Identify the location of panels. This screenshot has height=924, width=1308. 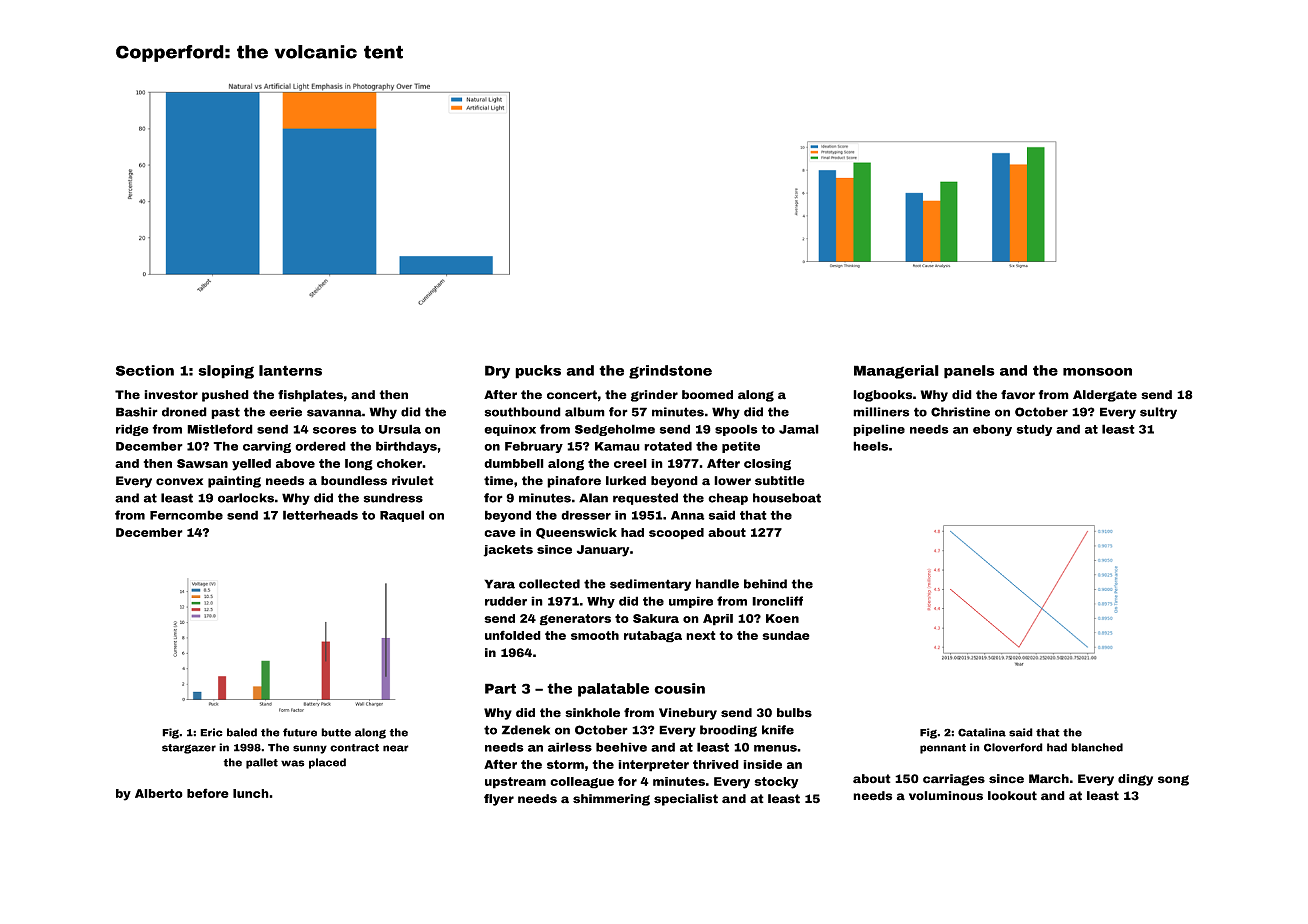
(969, 372).
